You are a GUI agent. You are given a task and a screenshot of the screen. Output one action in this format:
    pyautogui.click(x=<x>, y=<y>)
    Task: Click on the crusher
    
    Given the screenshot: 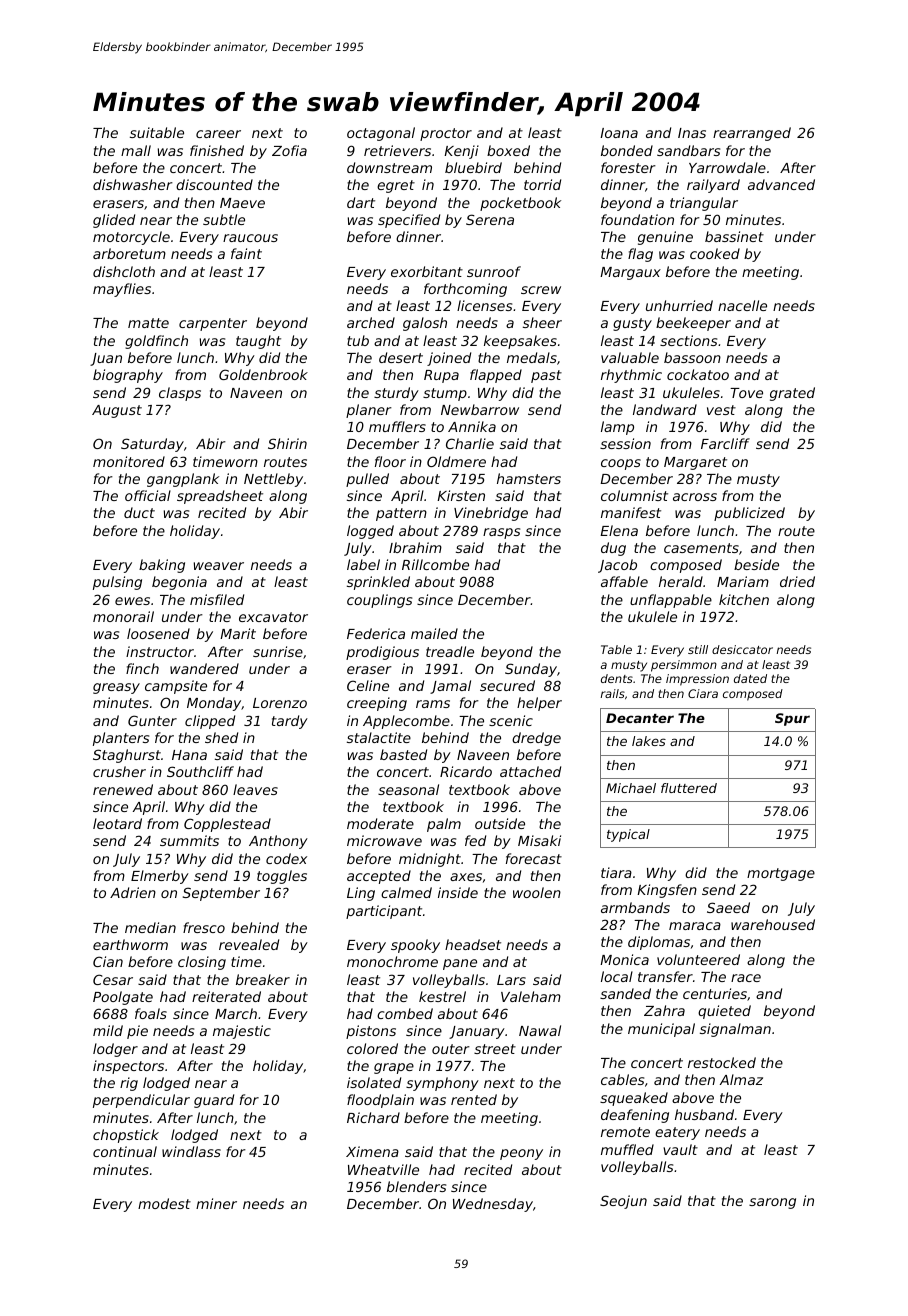 What is the action you would take?
    pyautogui.click(x=119, y=771)
